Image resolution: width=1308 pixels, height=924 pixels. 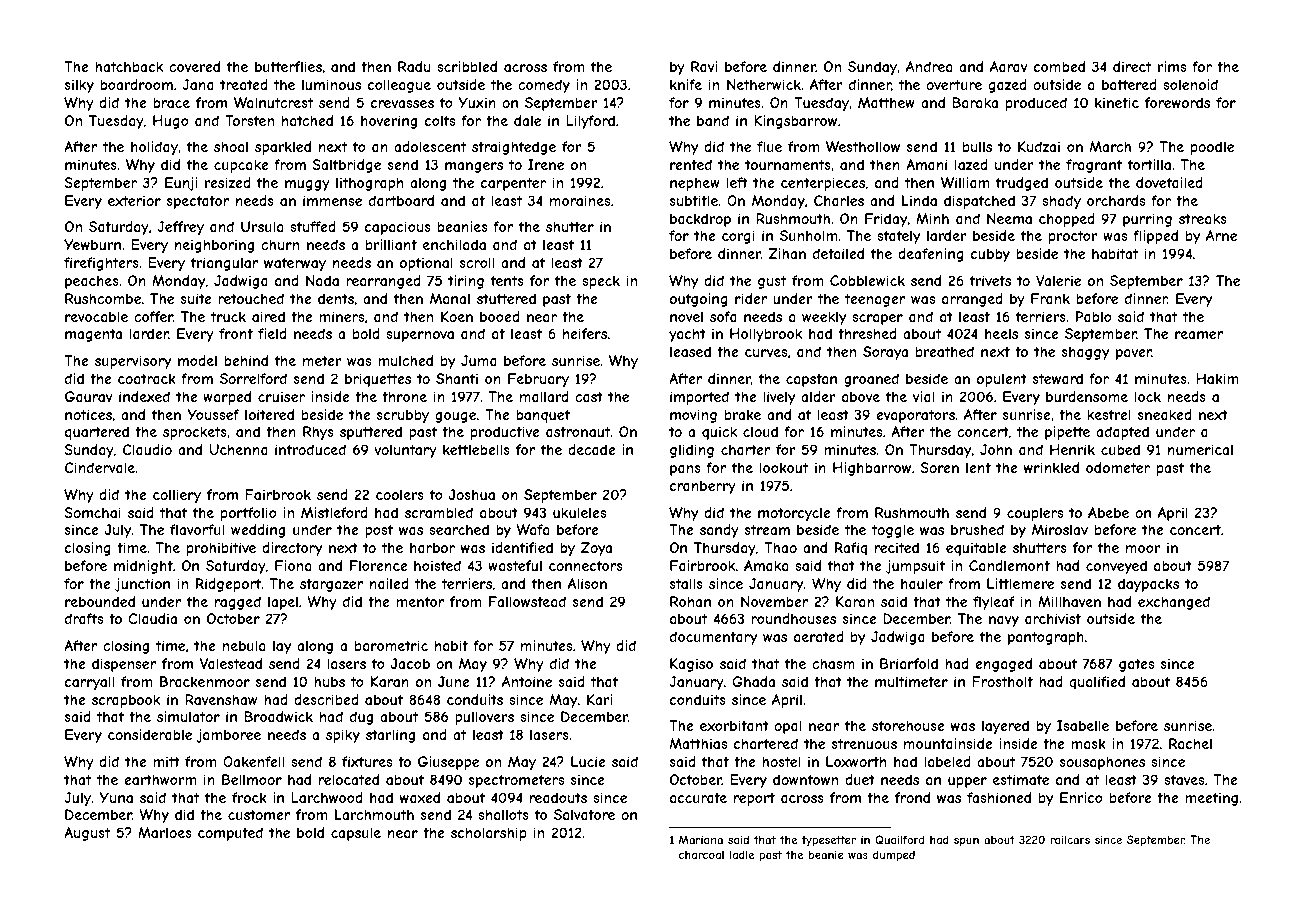 I want to click on drafts, so click(x=84, y=618).
